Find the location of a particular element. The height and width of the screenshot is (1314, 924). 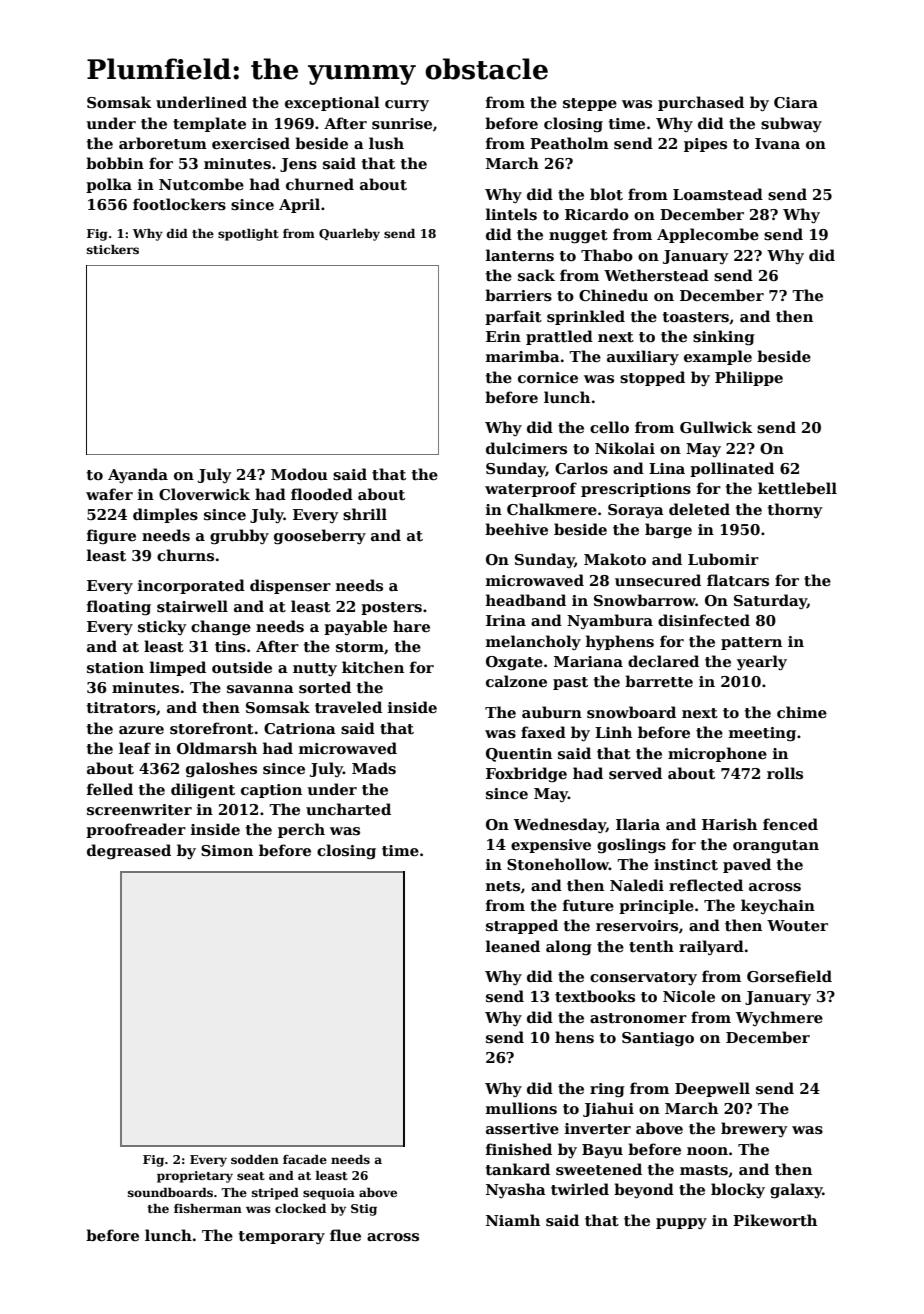

toasters is located at coordinates (696, 317).
